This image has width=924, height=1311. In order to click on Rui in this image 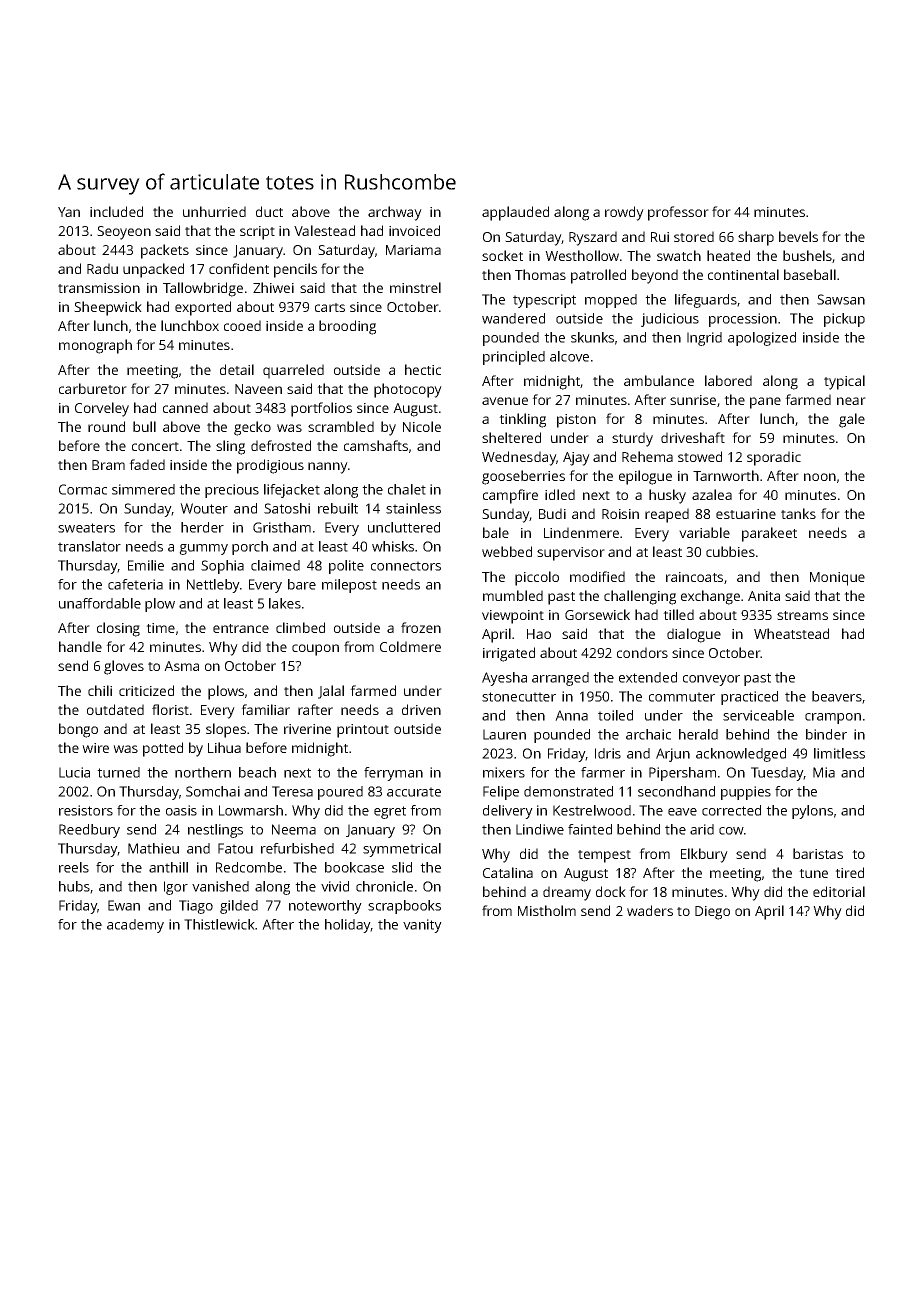, I will do `click(660, 237)`.
